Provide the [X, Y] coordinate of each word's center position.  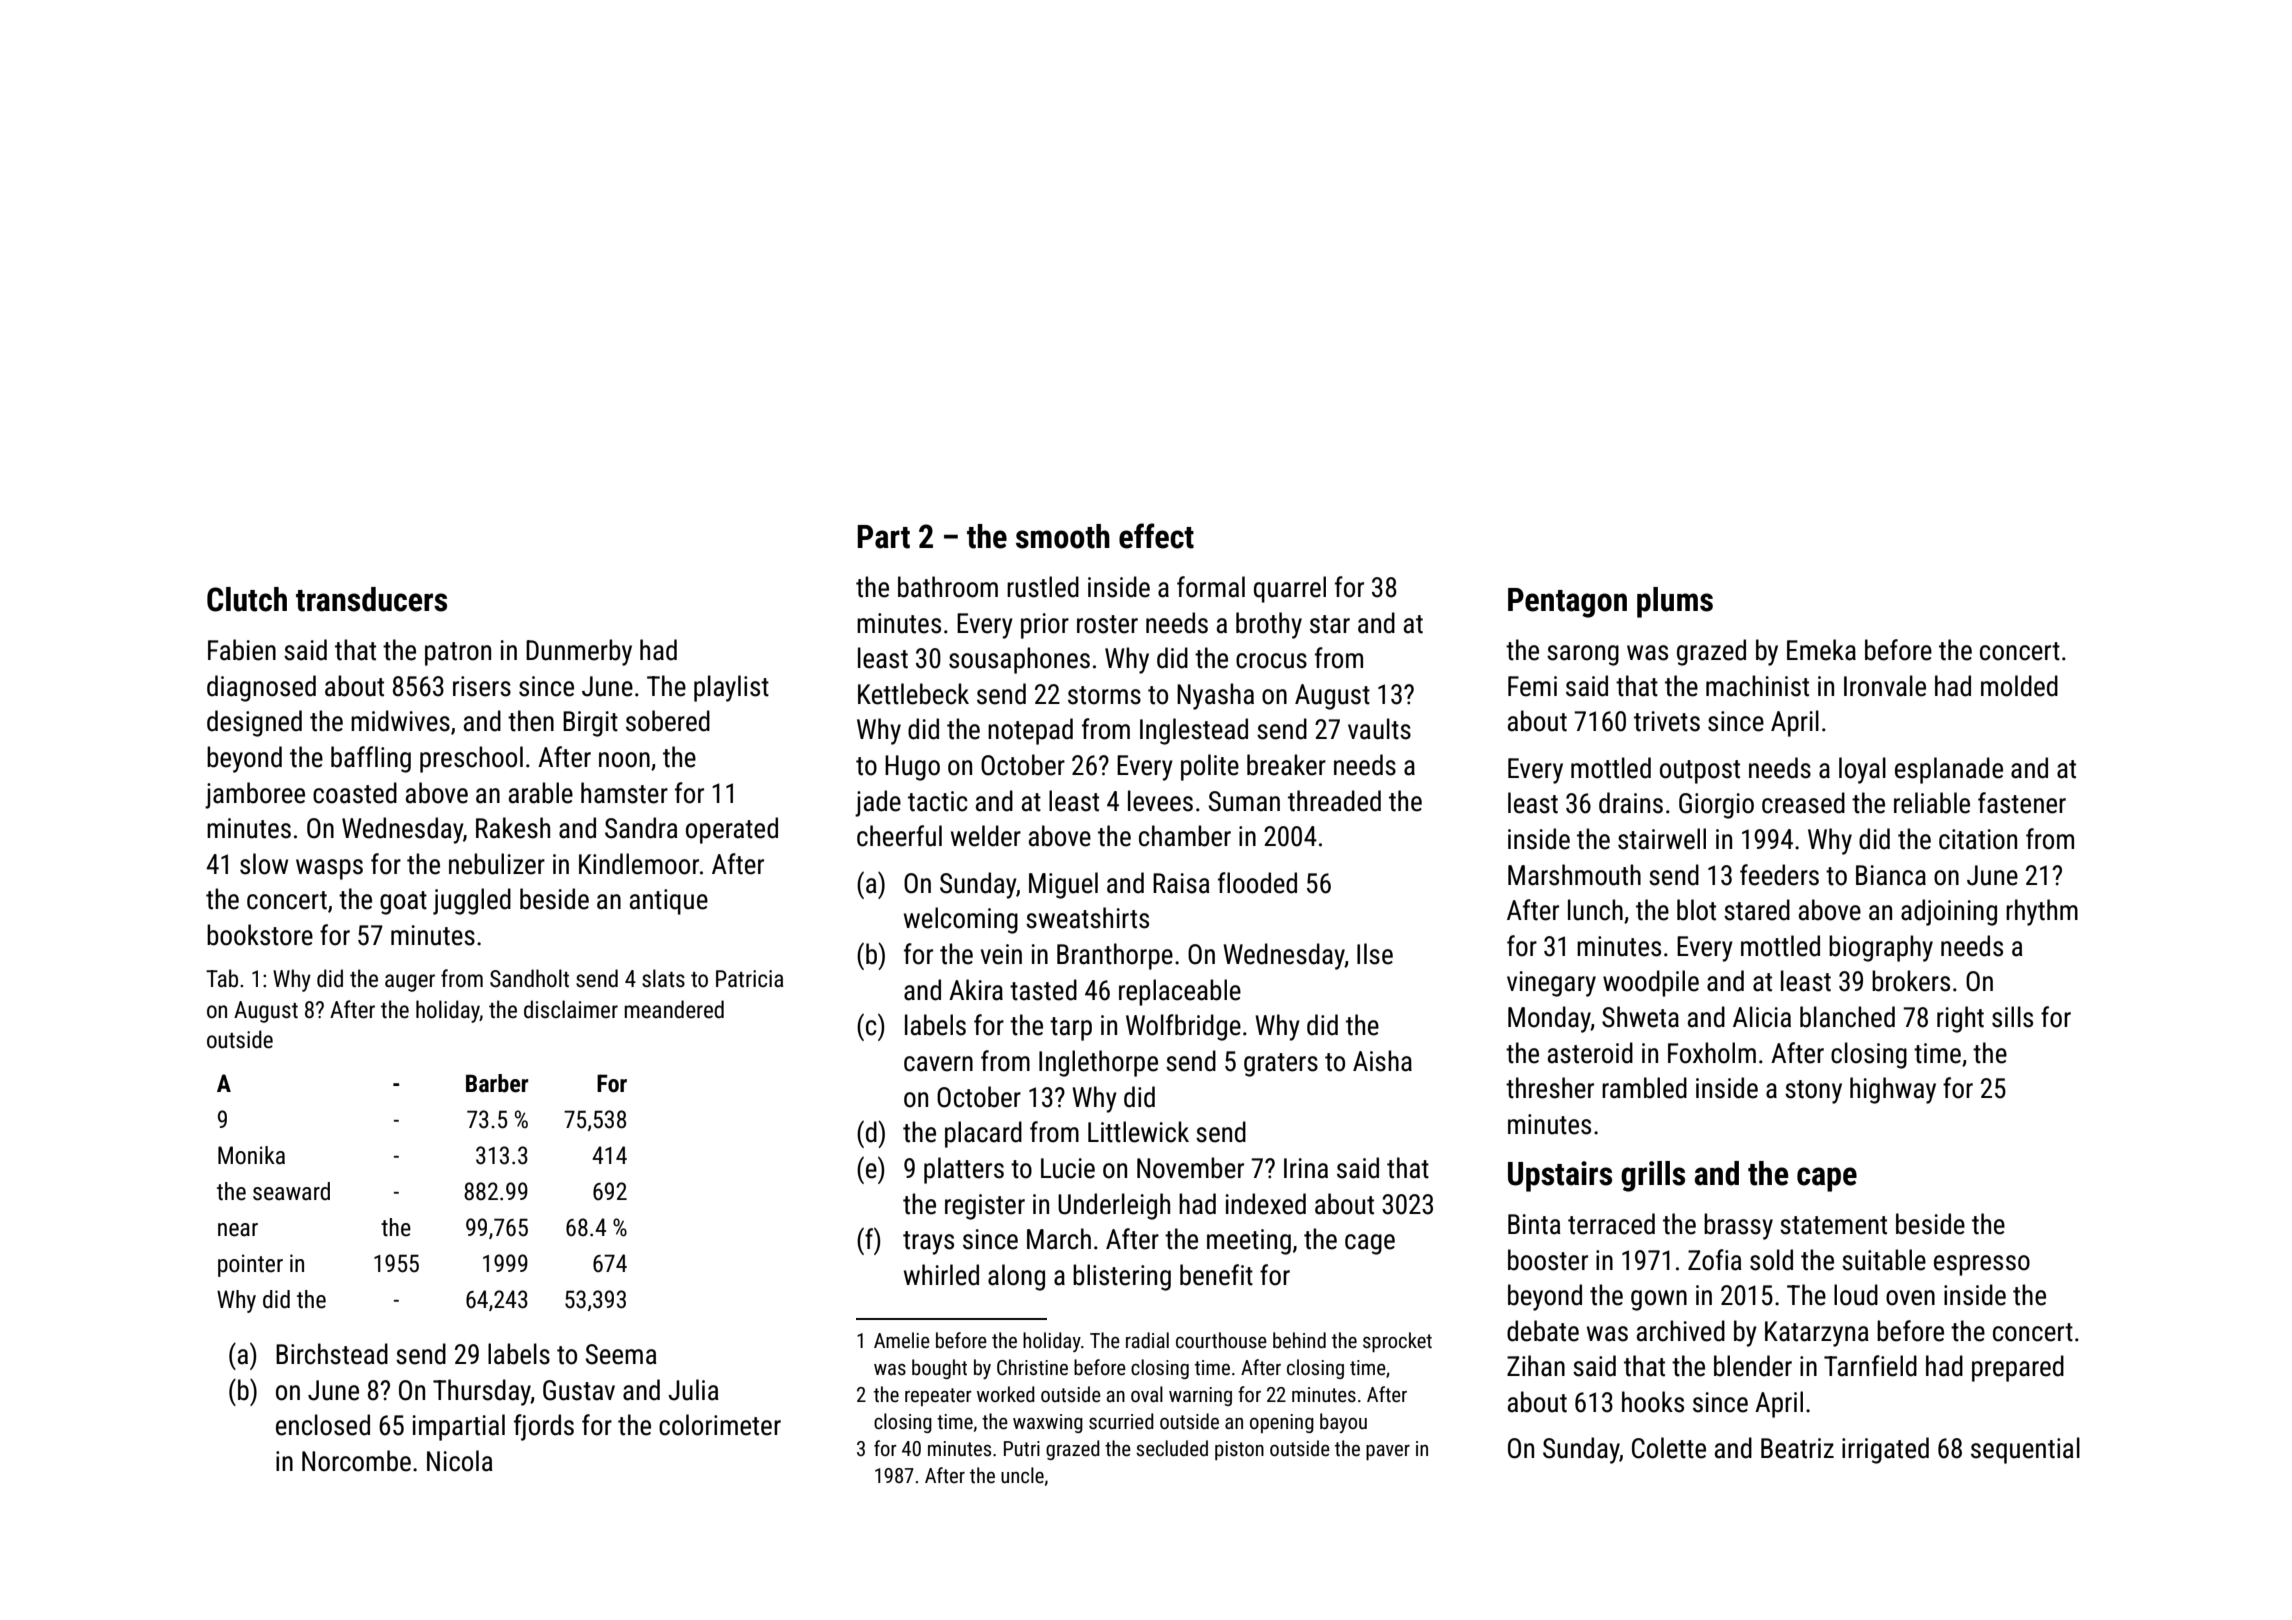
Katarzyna [1817, 1334]
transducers [371, 599]
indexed [1266, 1204]
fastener [2022, 803]
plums [1675, 602]
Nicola [460, 1461]
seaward [291, 1191]
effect [1156, 536]
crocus [1271, 661]
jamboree [255, 795]
